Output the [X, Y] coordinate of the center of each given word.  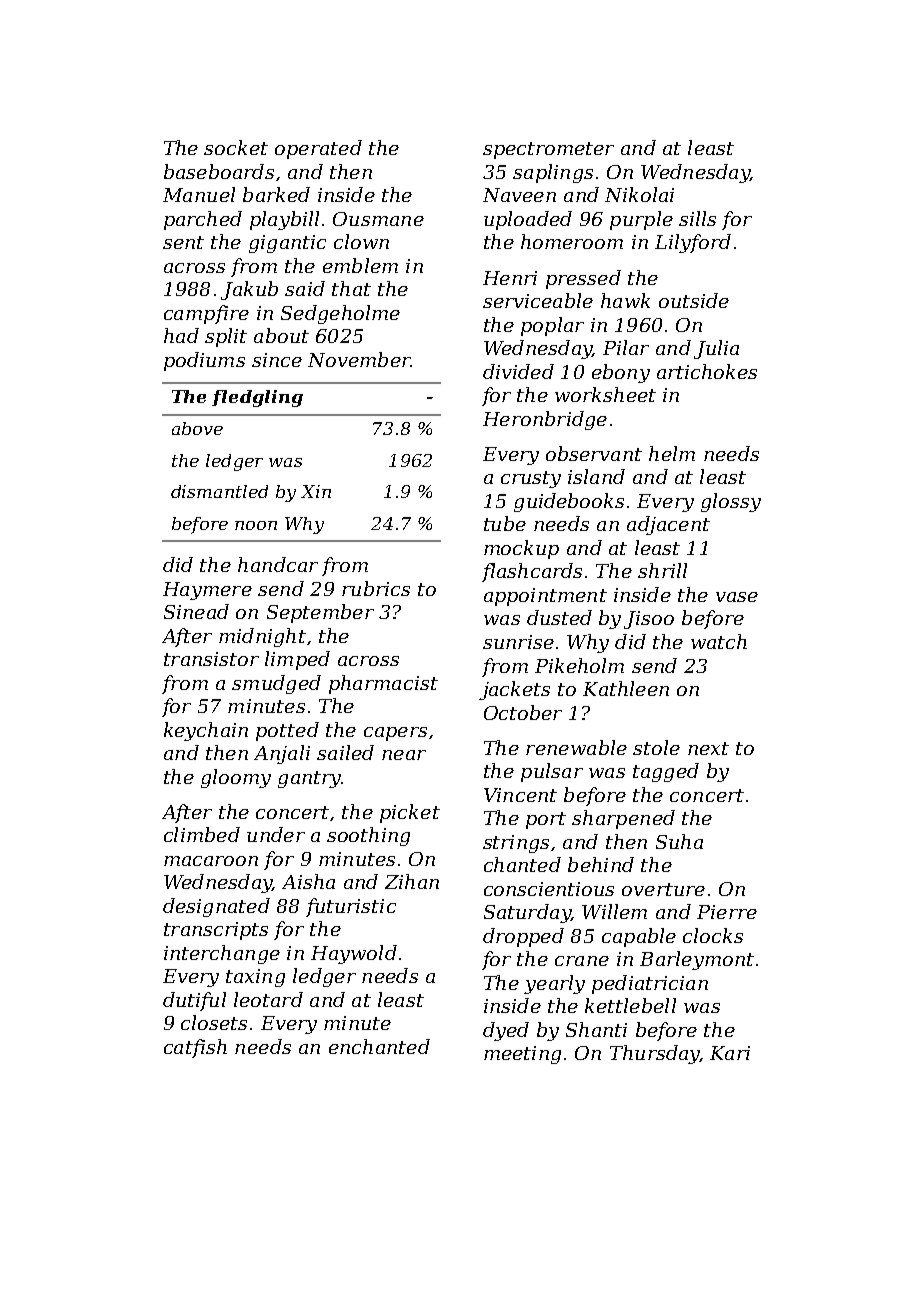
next [708, 748]
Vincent [520, 795]
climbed [202, 834]
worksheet [605, 394]
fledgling [257, 398]
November [359, 359]
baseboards [219, 171]
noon [256, 525]
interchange [222, 954]
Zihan [412, 881]
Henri [510, 278]
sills [697, 218]
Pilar [626, 347]
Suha [679, 841]
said [305, 288]
